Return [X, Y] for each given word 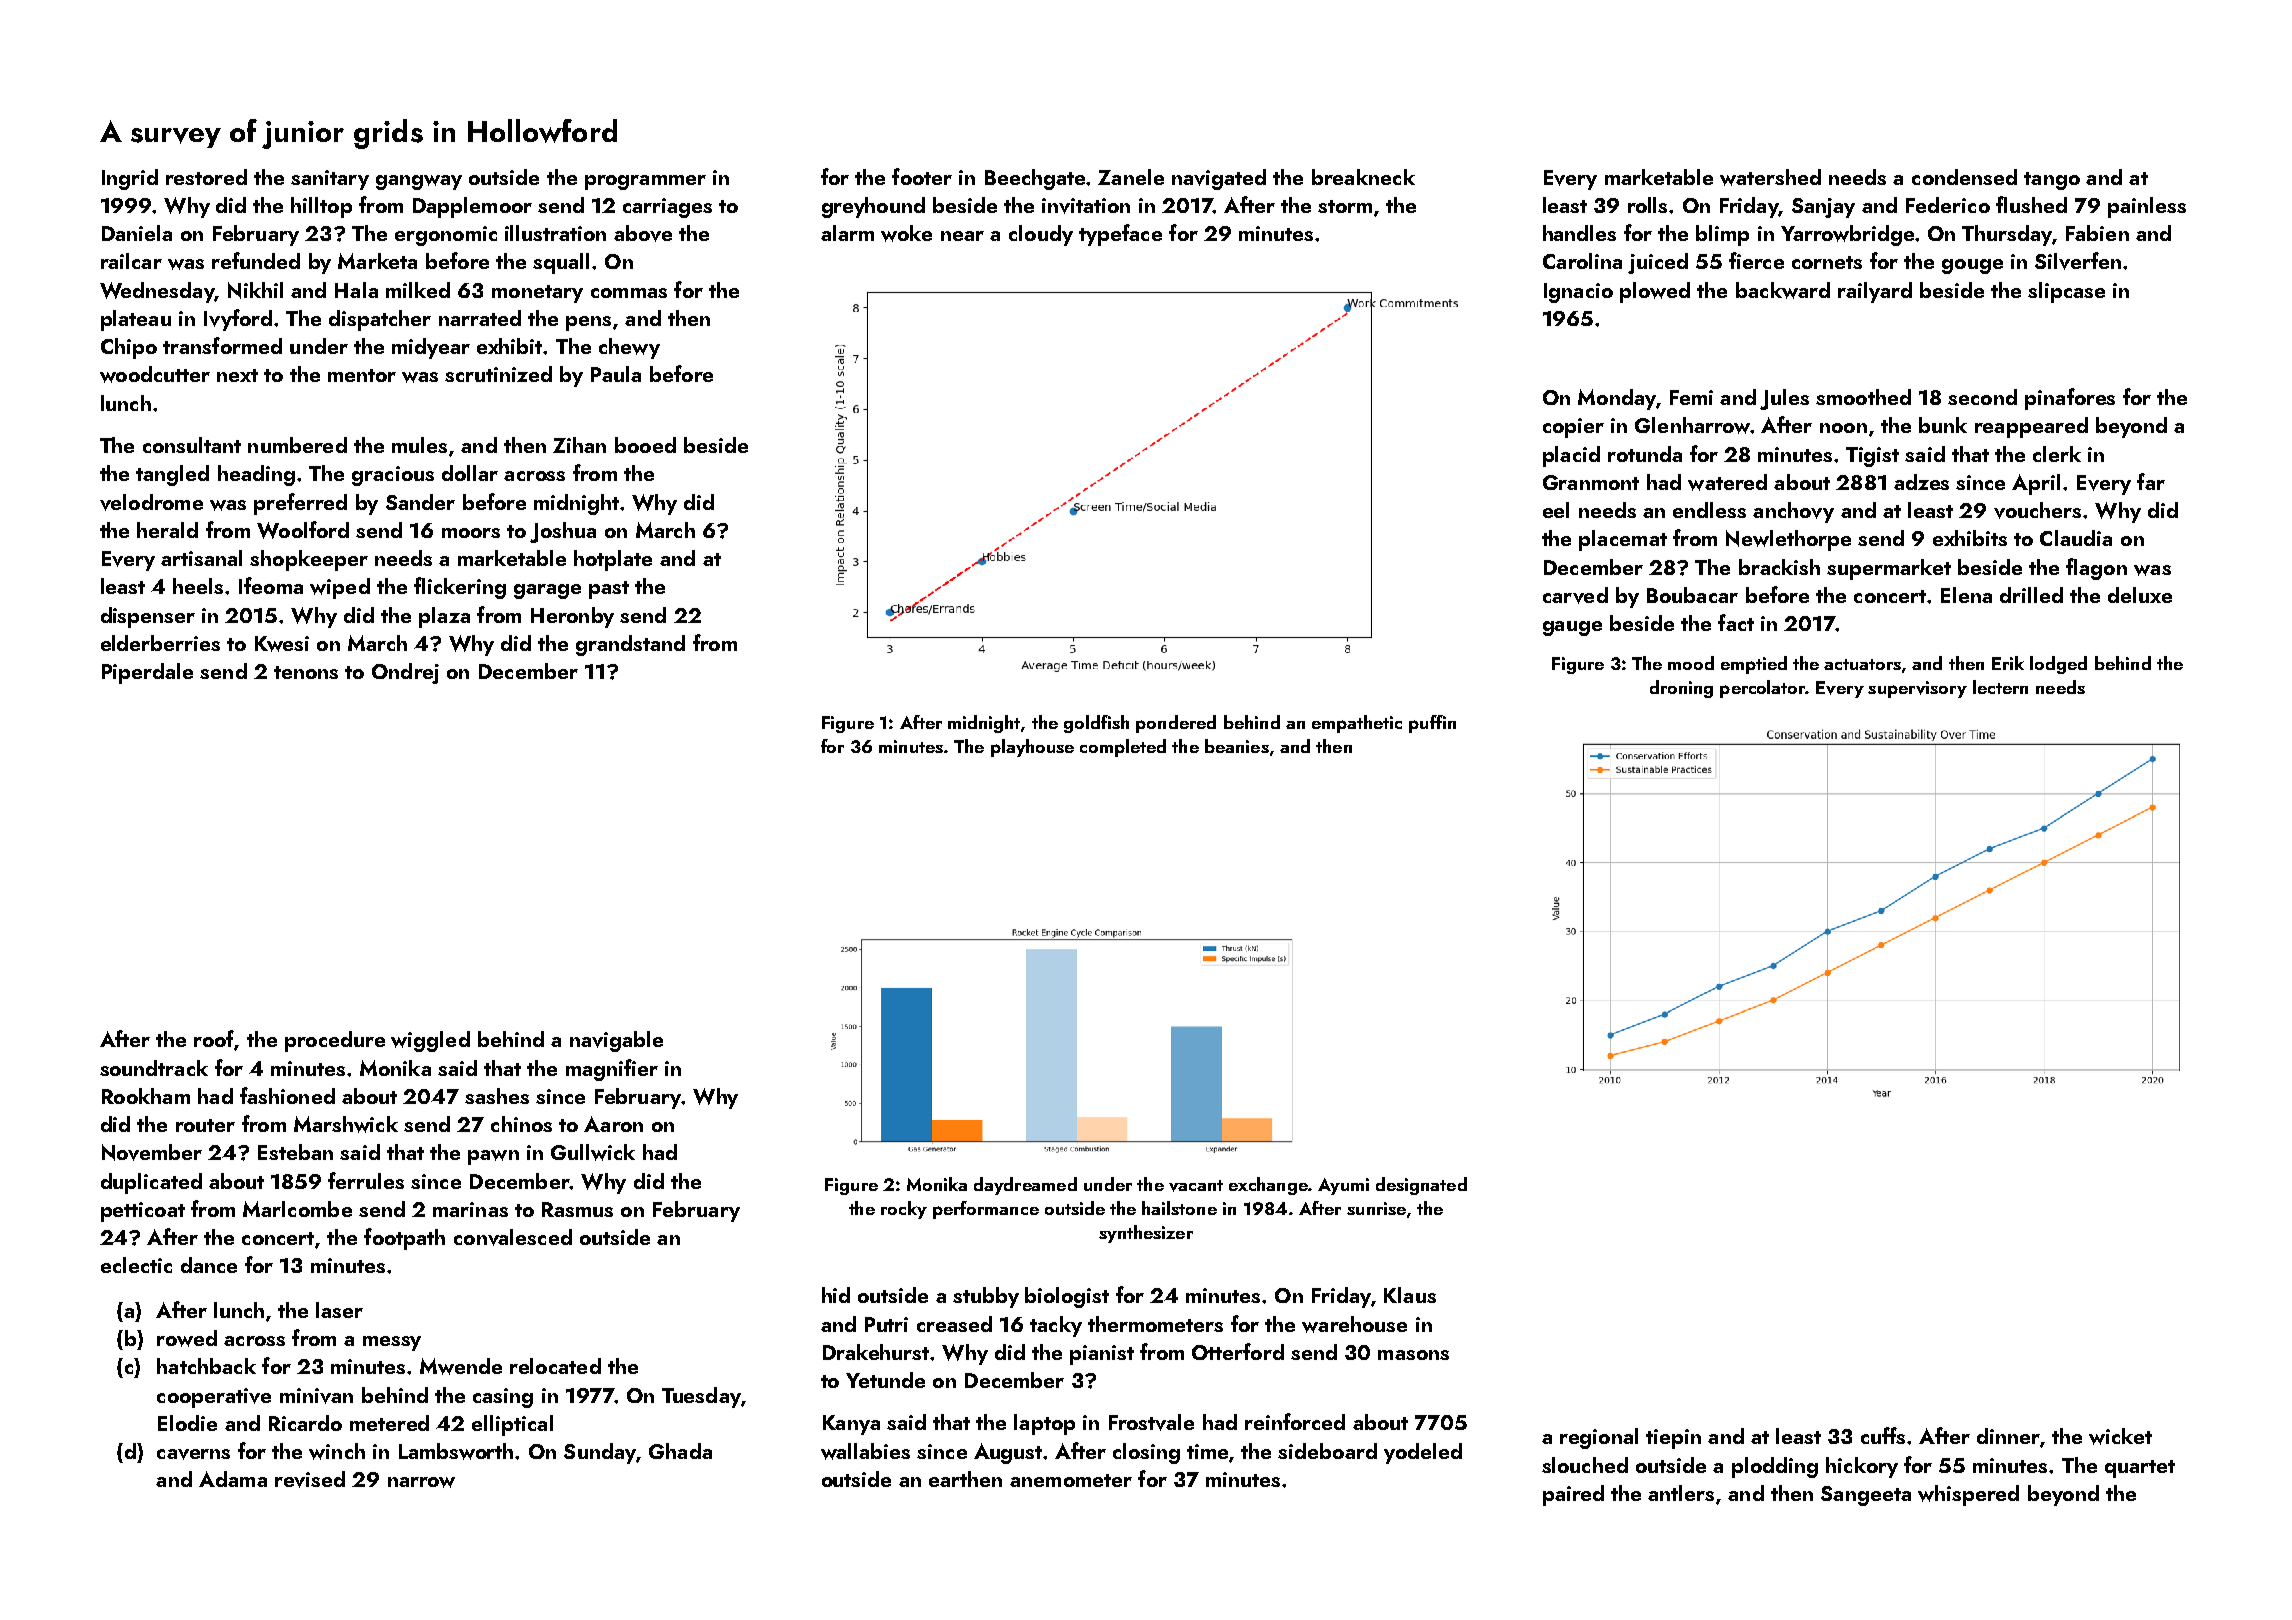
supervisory [1917, 689]
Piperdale [147, 673]
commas [629, 293]
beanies [1237, 746]
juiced [1658, 263]
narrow [421, 1482]
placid [1571, 456]
